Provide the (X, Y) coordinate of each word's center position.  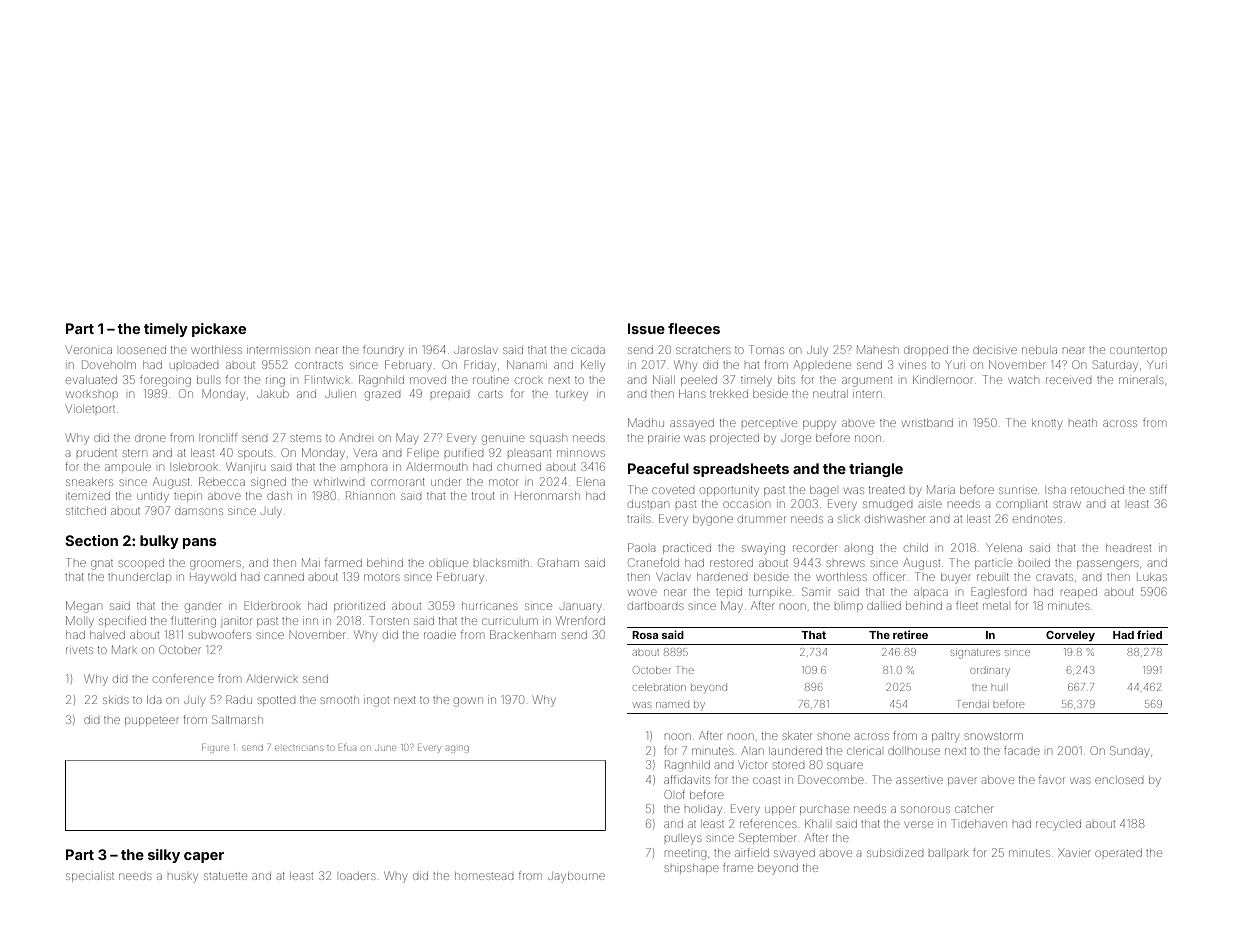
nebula (1039, 350)
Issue (646, 328)
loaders (357, 876)
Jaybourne (576, 877)
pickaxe (219, 330)
